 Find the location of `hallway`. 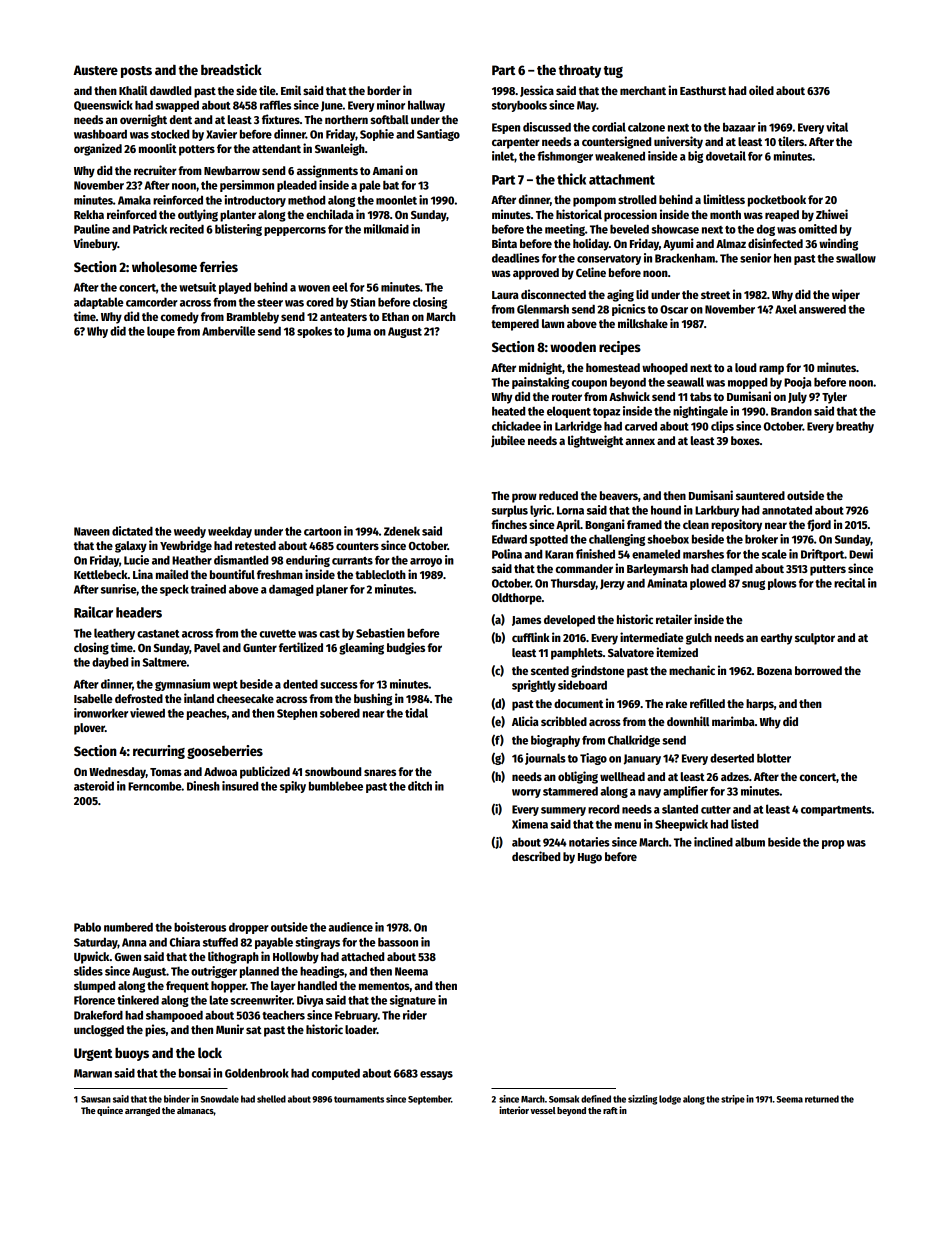

hallway is located at coordinates (426, 106).
